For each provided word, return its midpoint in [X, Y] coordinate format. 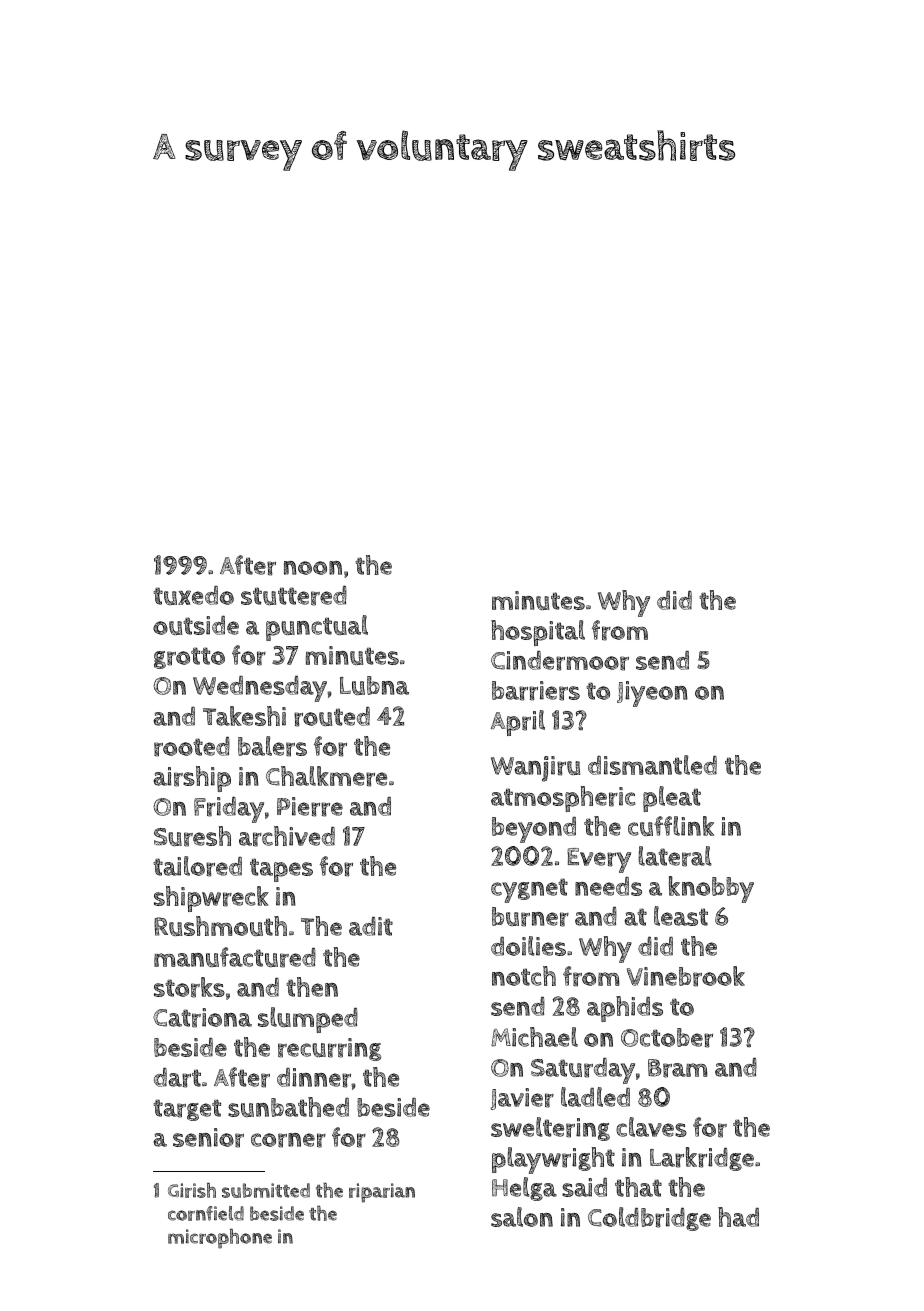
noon [313, 568]
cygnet [529, 890]
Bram [677, 1068]
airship [192, 779]
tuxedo [193, 595]
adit [371, 926]
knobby [711, 889]
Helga [524, 1189]
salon [522, 1217]
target [187, 1110]
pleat [672, 799]
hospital [538, 633]
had [738, 1217]
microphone [220, 1239]
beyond [534, 830]
